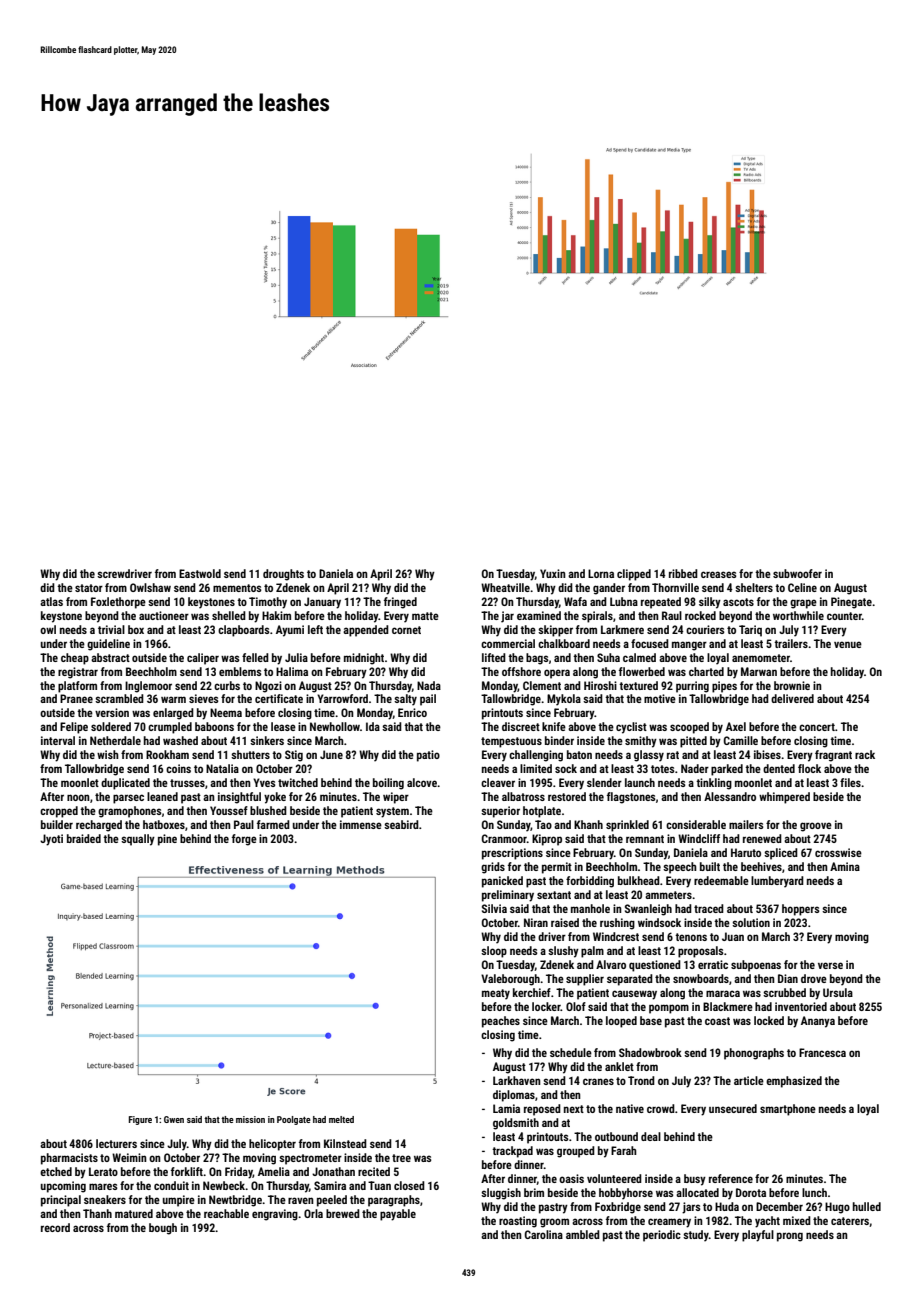 The width and height of the page is (924, 1308). What do you see at coordinates (150, 587) in the page?
I see `Owlshaw` at bounding box center [150, 587].
